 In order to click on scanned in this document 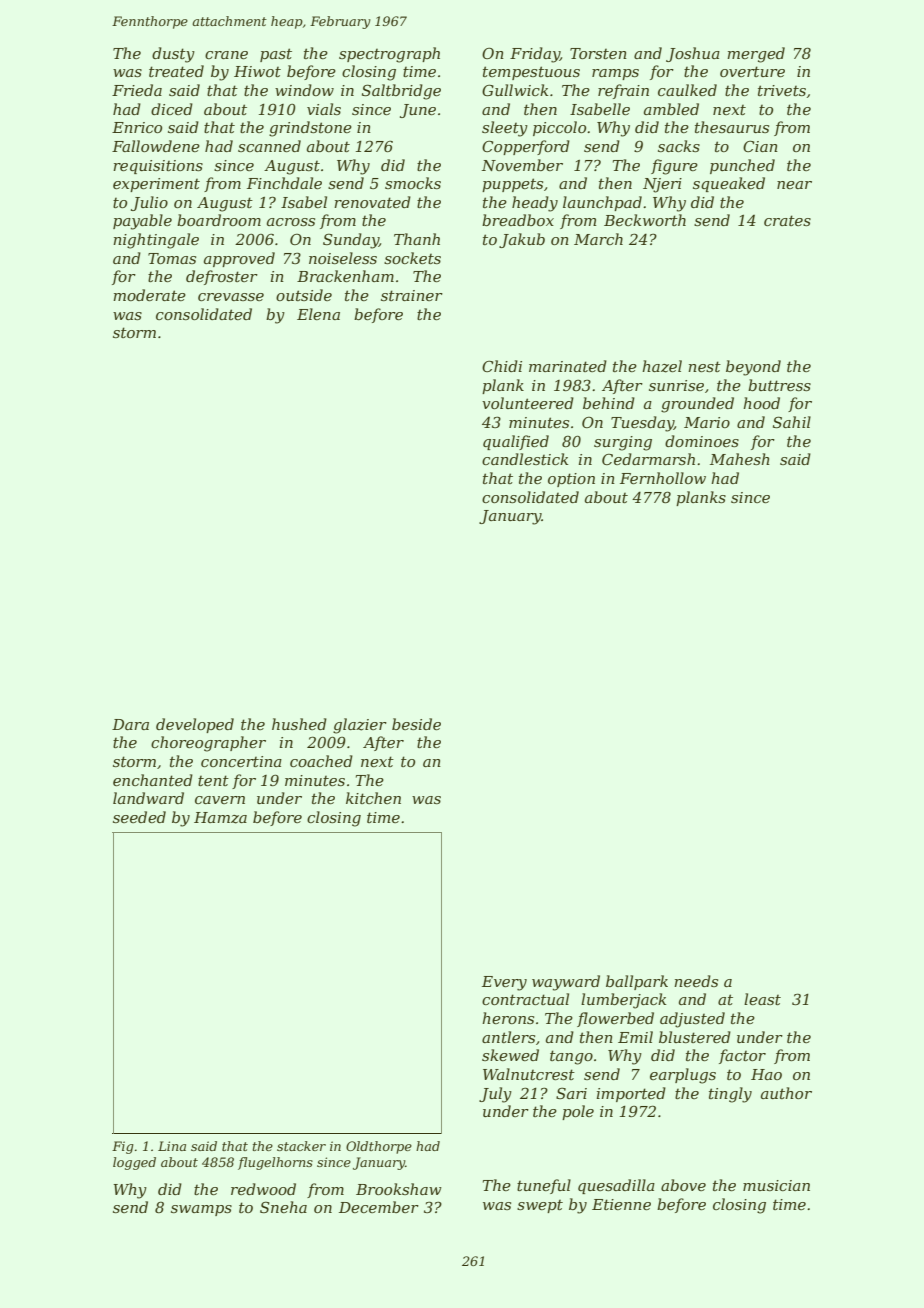, I will do `click(269, 146)`.
